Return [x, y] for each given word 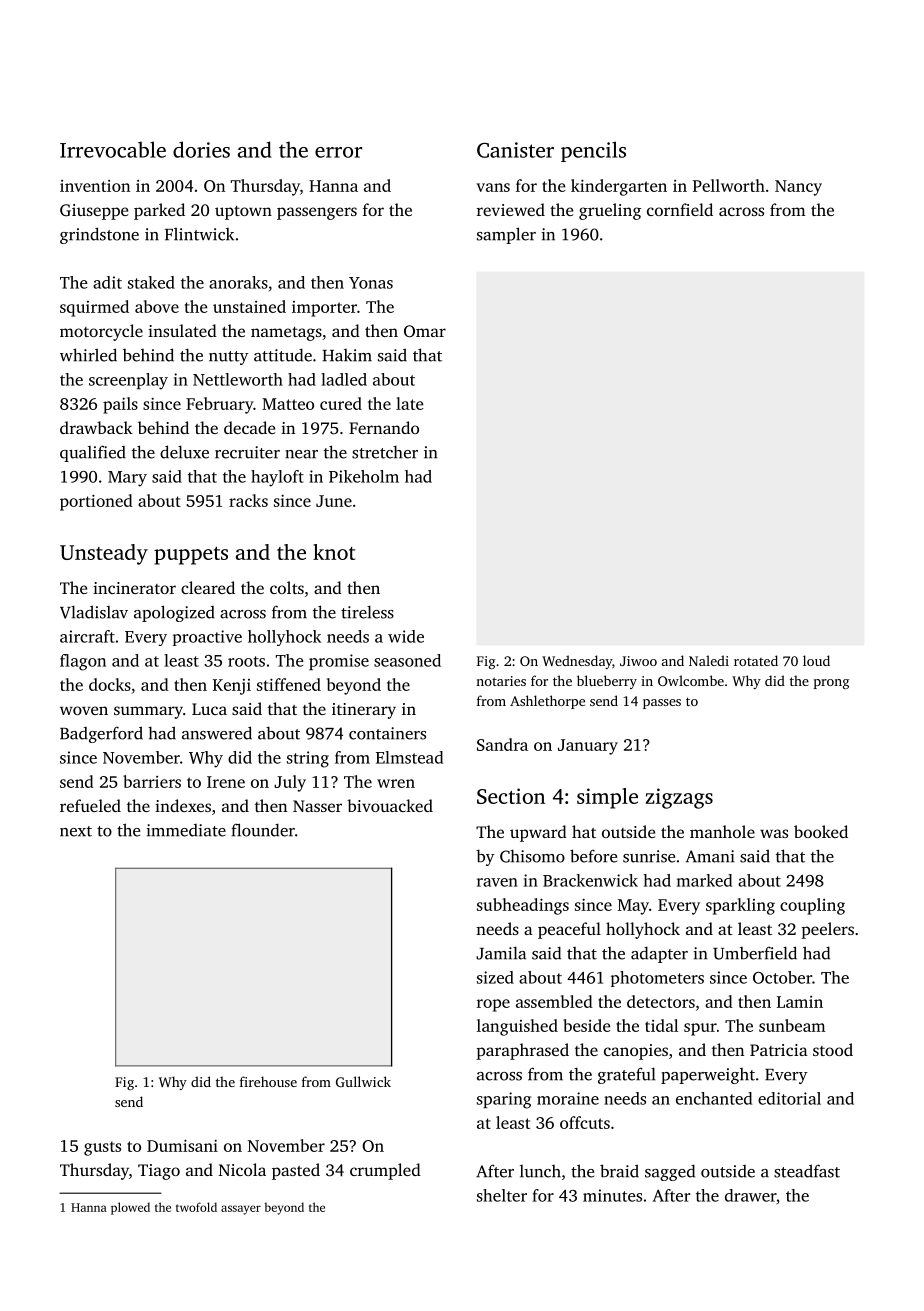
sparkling [740, 906]
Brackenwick [590, 880]
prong [831, 684]
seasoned [407, 660]
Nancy [798, 188]
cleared [208, 587]
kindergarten [619, 187]
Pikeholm [364, 476]
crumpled [385, 1171]
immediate [186, 830]
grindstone [99, 235]
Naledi [709, 660]
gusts [102, 1148]
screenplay [128, 381]
